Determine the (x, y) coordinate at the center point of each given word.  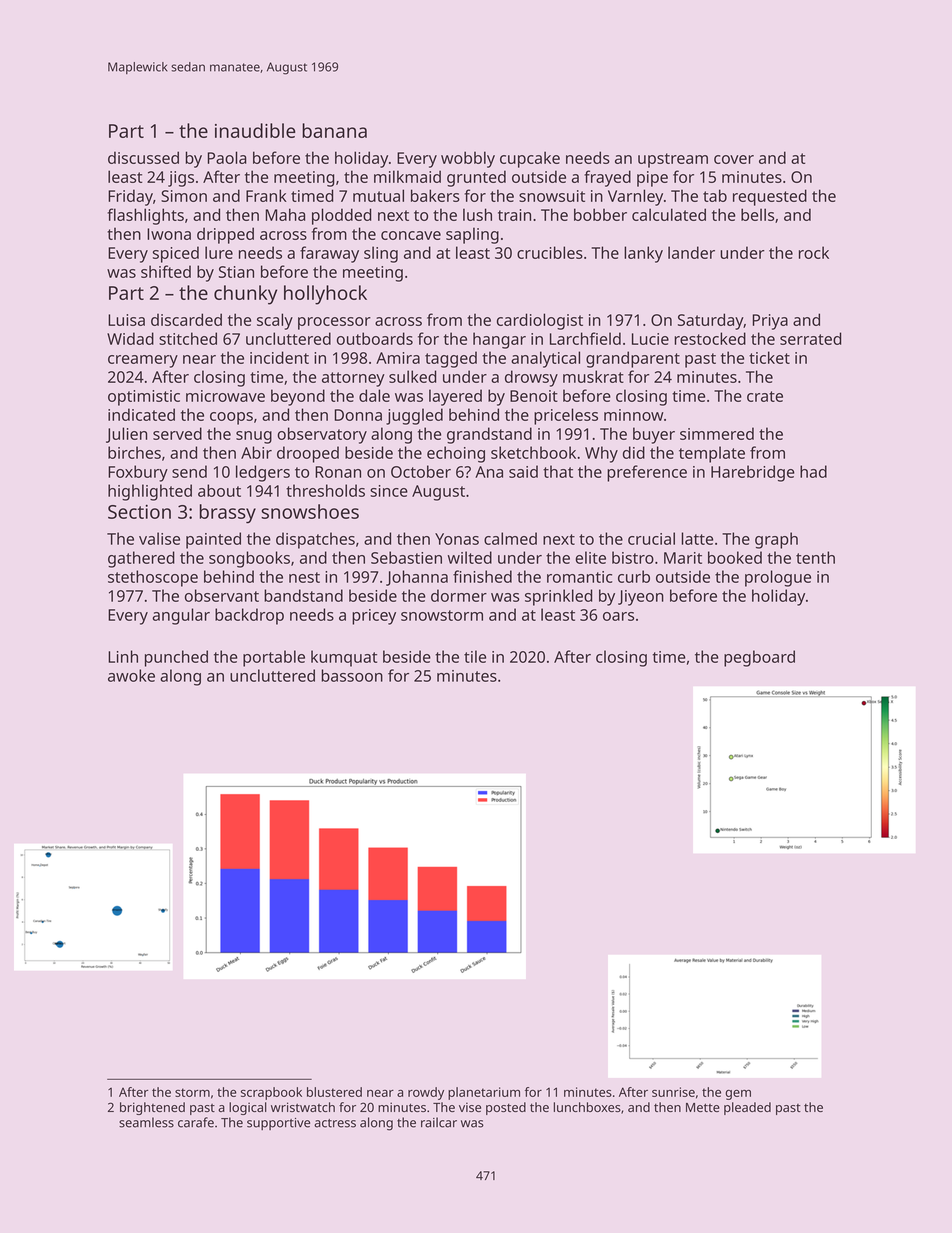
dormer (459, 595)
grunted (476, 178)
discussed (143, 157)
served (177, 433)
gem (738, 1095)
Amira (398, 358)
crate (765, 396)
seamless (146, 1122)
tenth (815, 557)
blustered (334, 1092)
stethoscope (153, 578)
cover (734, 159)
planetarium (484, 1093)
